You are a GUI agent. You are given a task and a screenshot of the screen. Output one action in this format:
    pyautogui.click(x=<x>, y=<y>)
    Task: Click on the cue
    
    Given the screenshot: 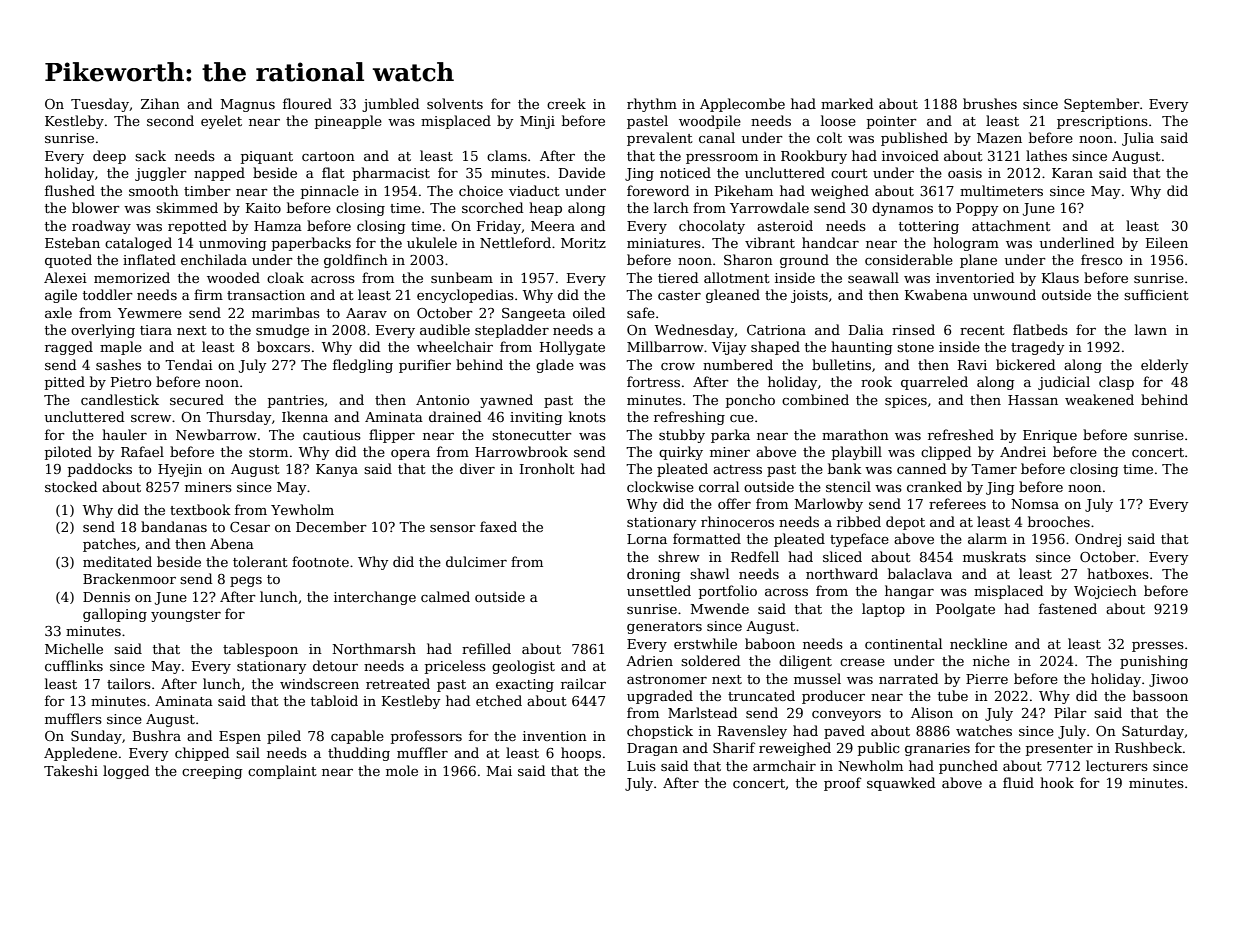 What is the action you would take?
    pyautogui.click(x=742, y=418)
